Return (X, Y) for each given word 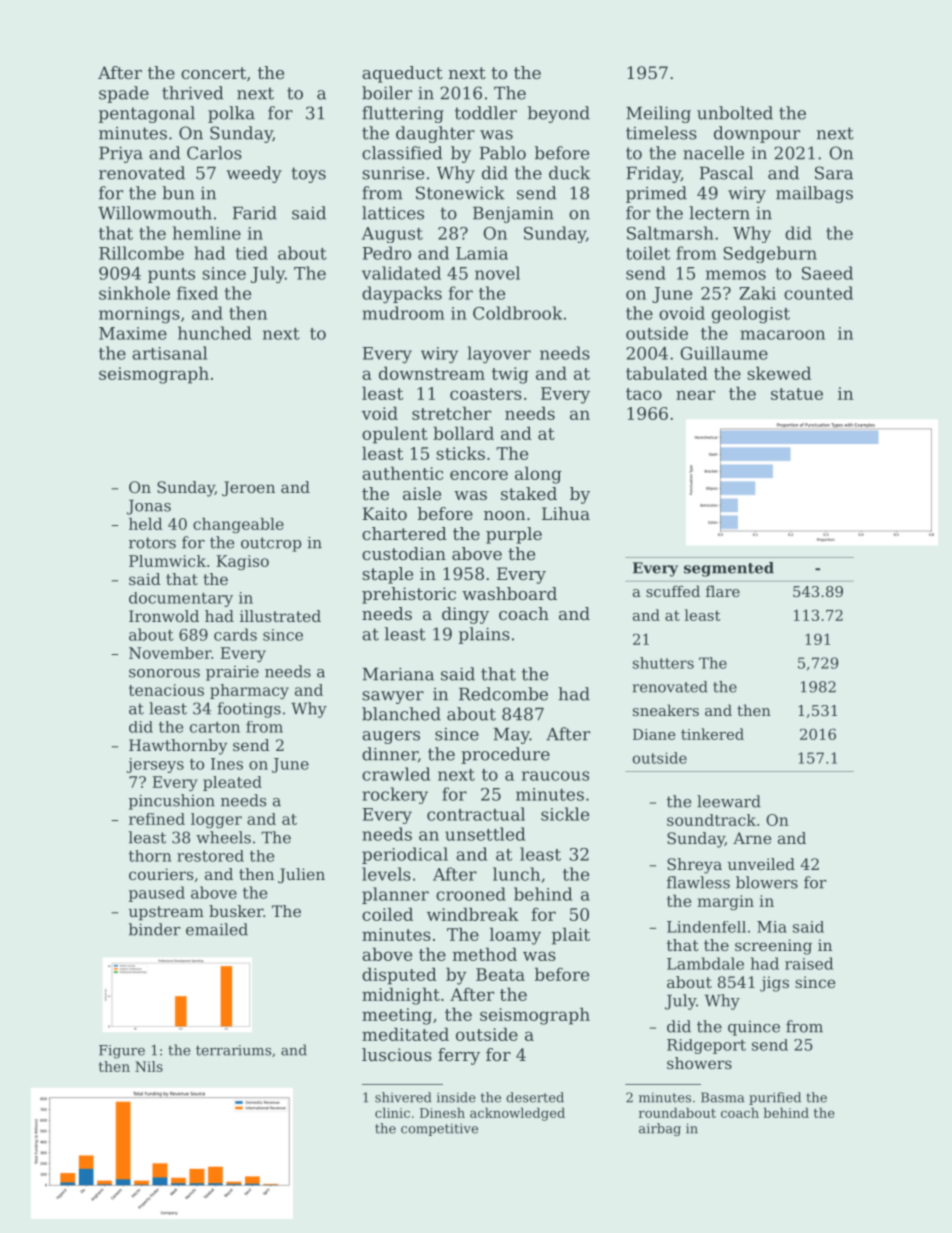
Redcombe (503, 694)
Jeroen (248, 488)
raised (809, 963)
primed (656, 194)
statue (797, 394)
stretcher (451, 413)
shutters (663, 663)
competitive (439, 1129)
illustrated (280, 616)
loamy (515, 936)
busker (236, 911)
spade (124, 94)
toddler (486, 113)
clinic (392, 1112)
